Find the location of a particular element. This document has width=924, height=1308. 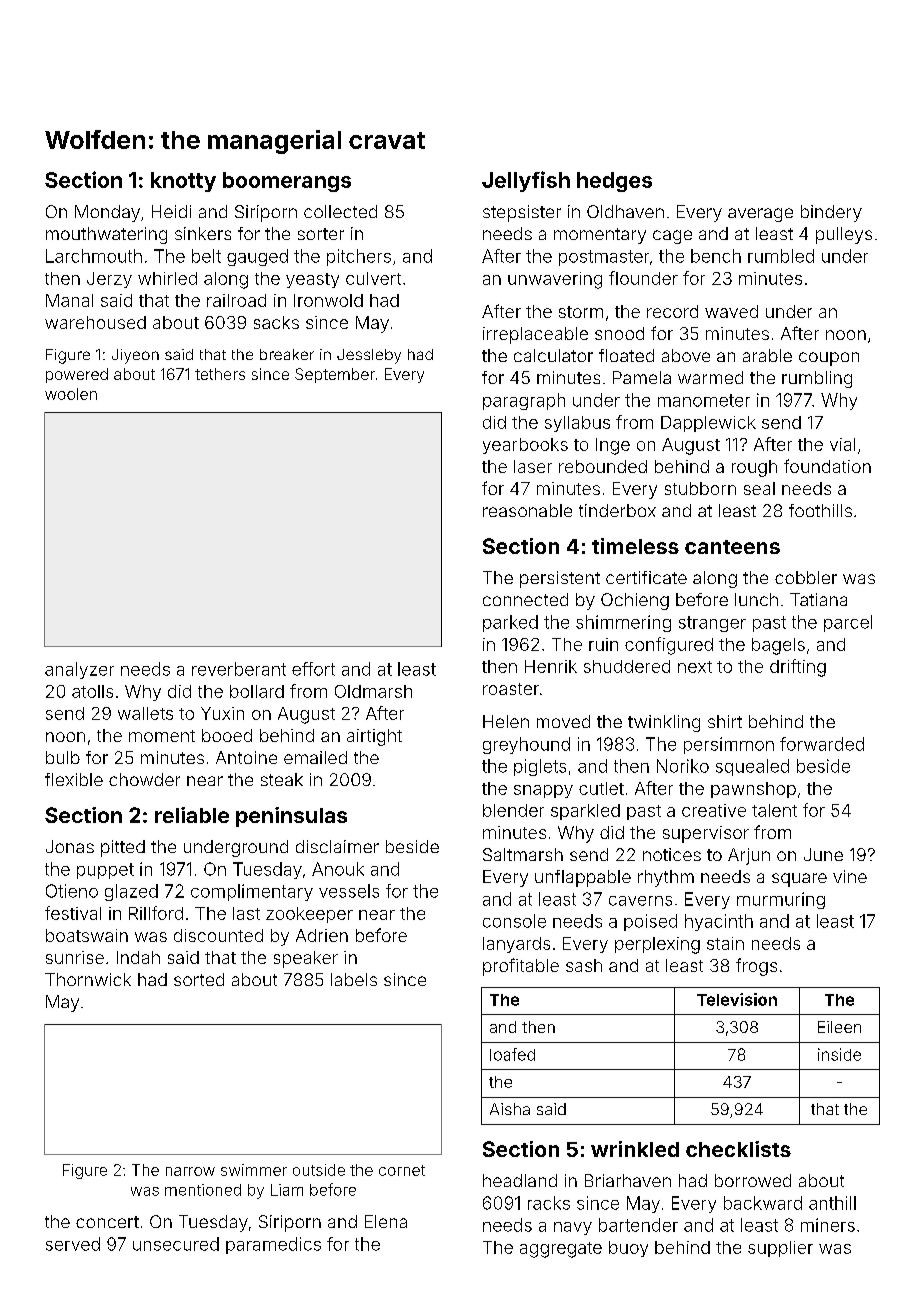

Elena is located at coordinates (386, 1221).
